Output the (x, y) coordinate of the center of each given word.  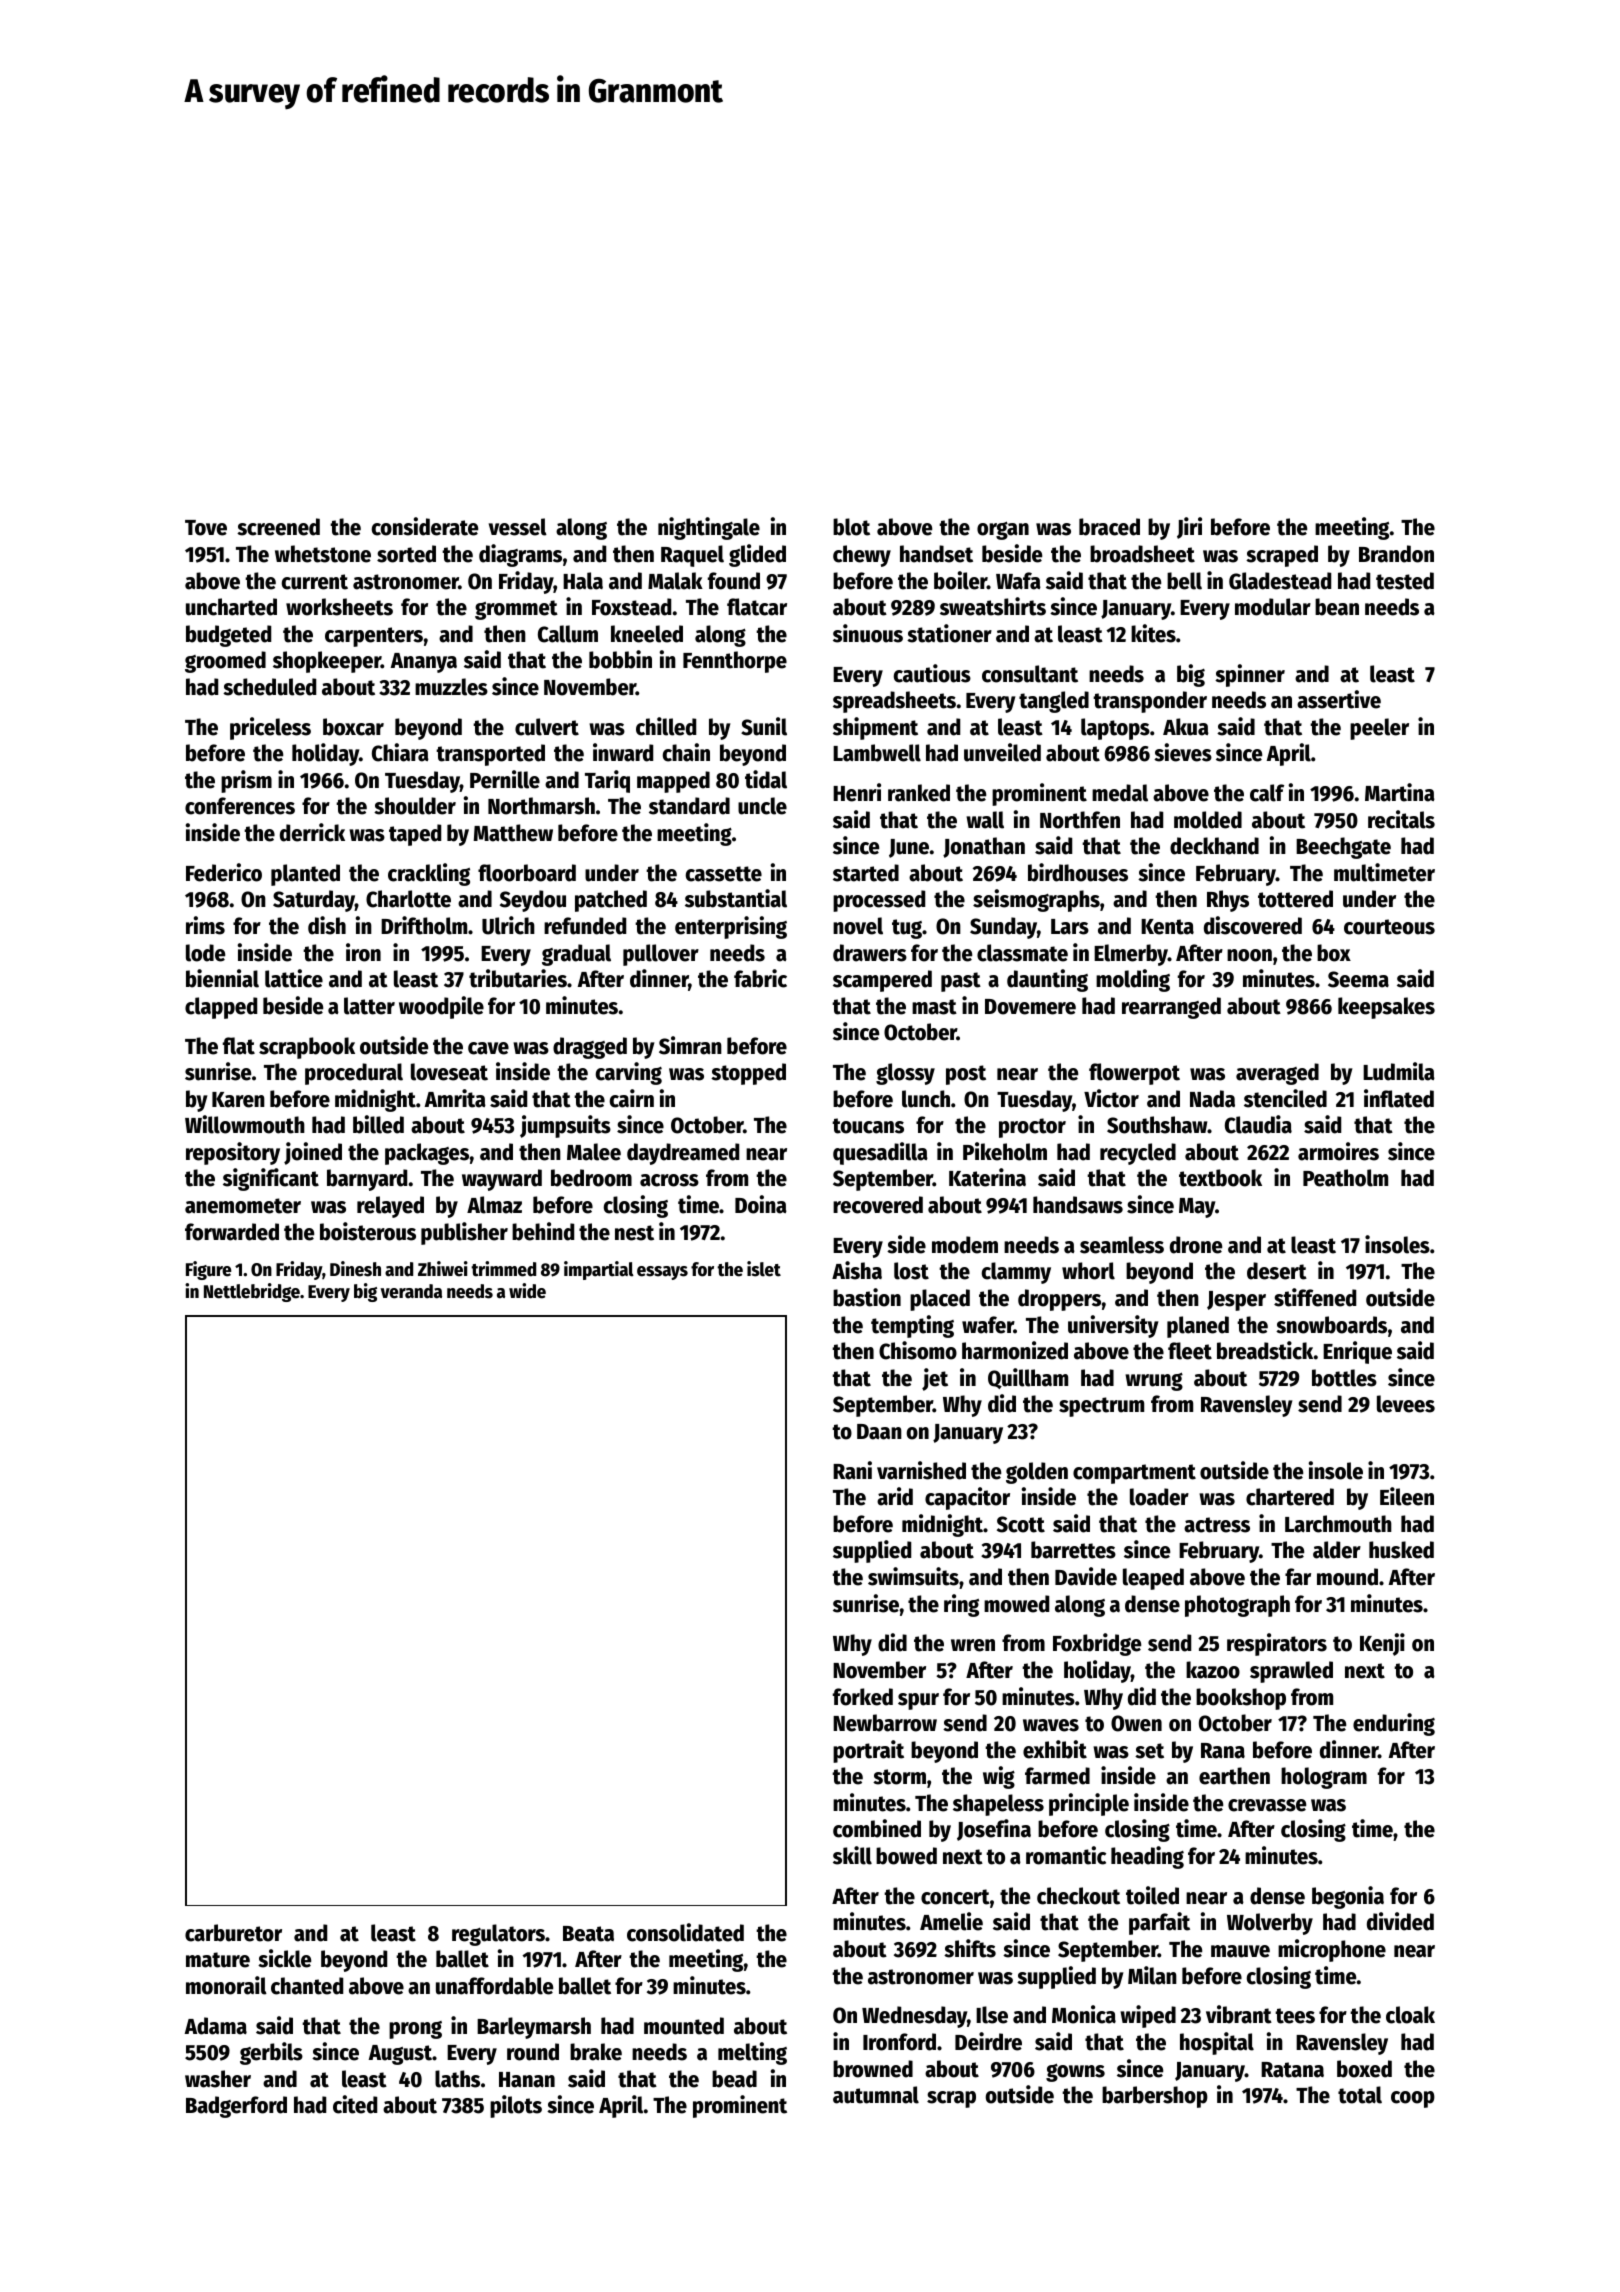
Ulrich (508, 925)
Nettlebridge (252, 1292)
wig (999, 1777)
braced (1109, 527)
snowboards (1331, 1325)
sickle (284, 1958)
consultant (1030, 674)
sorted (406, 554)
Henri (857, 792)
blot (851, 527)
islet (764, 1269)
